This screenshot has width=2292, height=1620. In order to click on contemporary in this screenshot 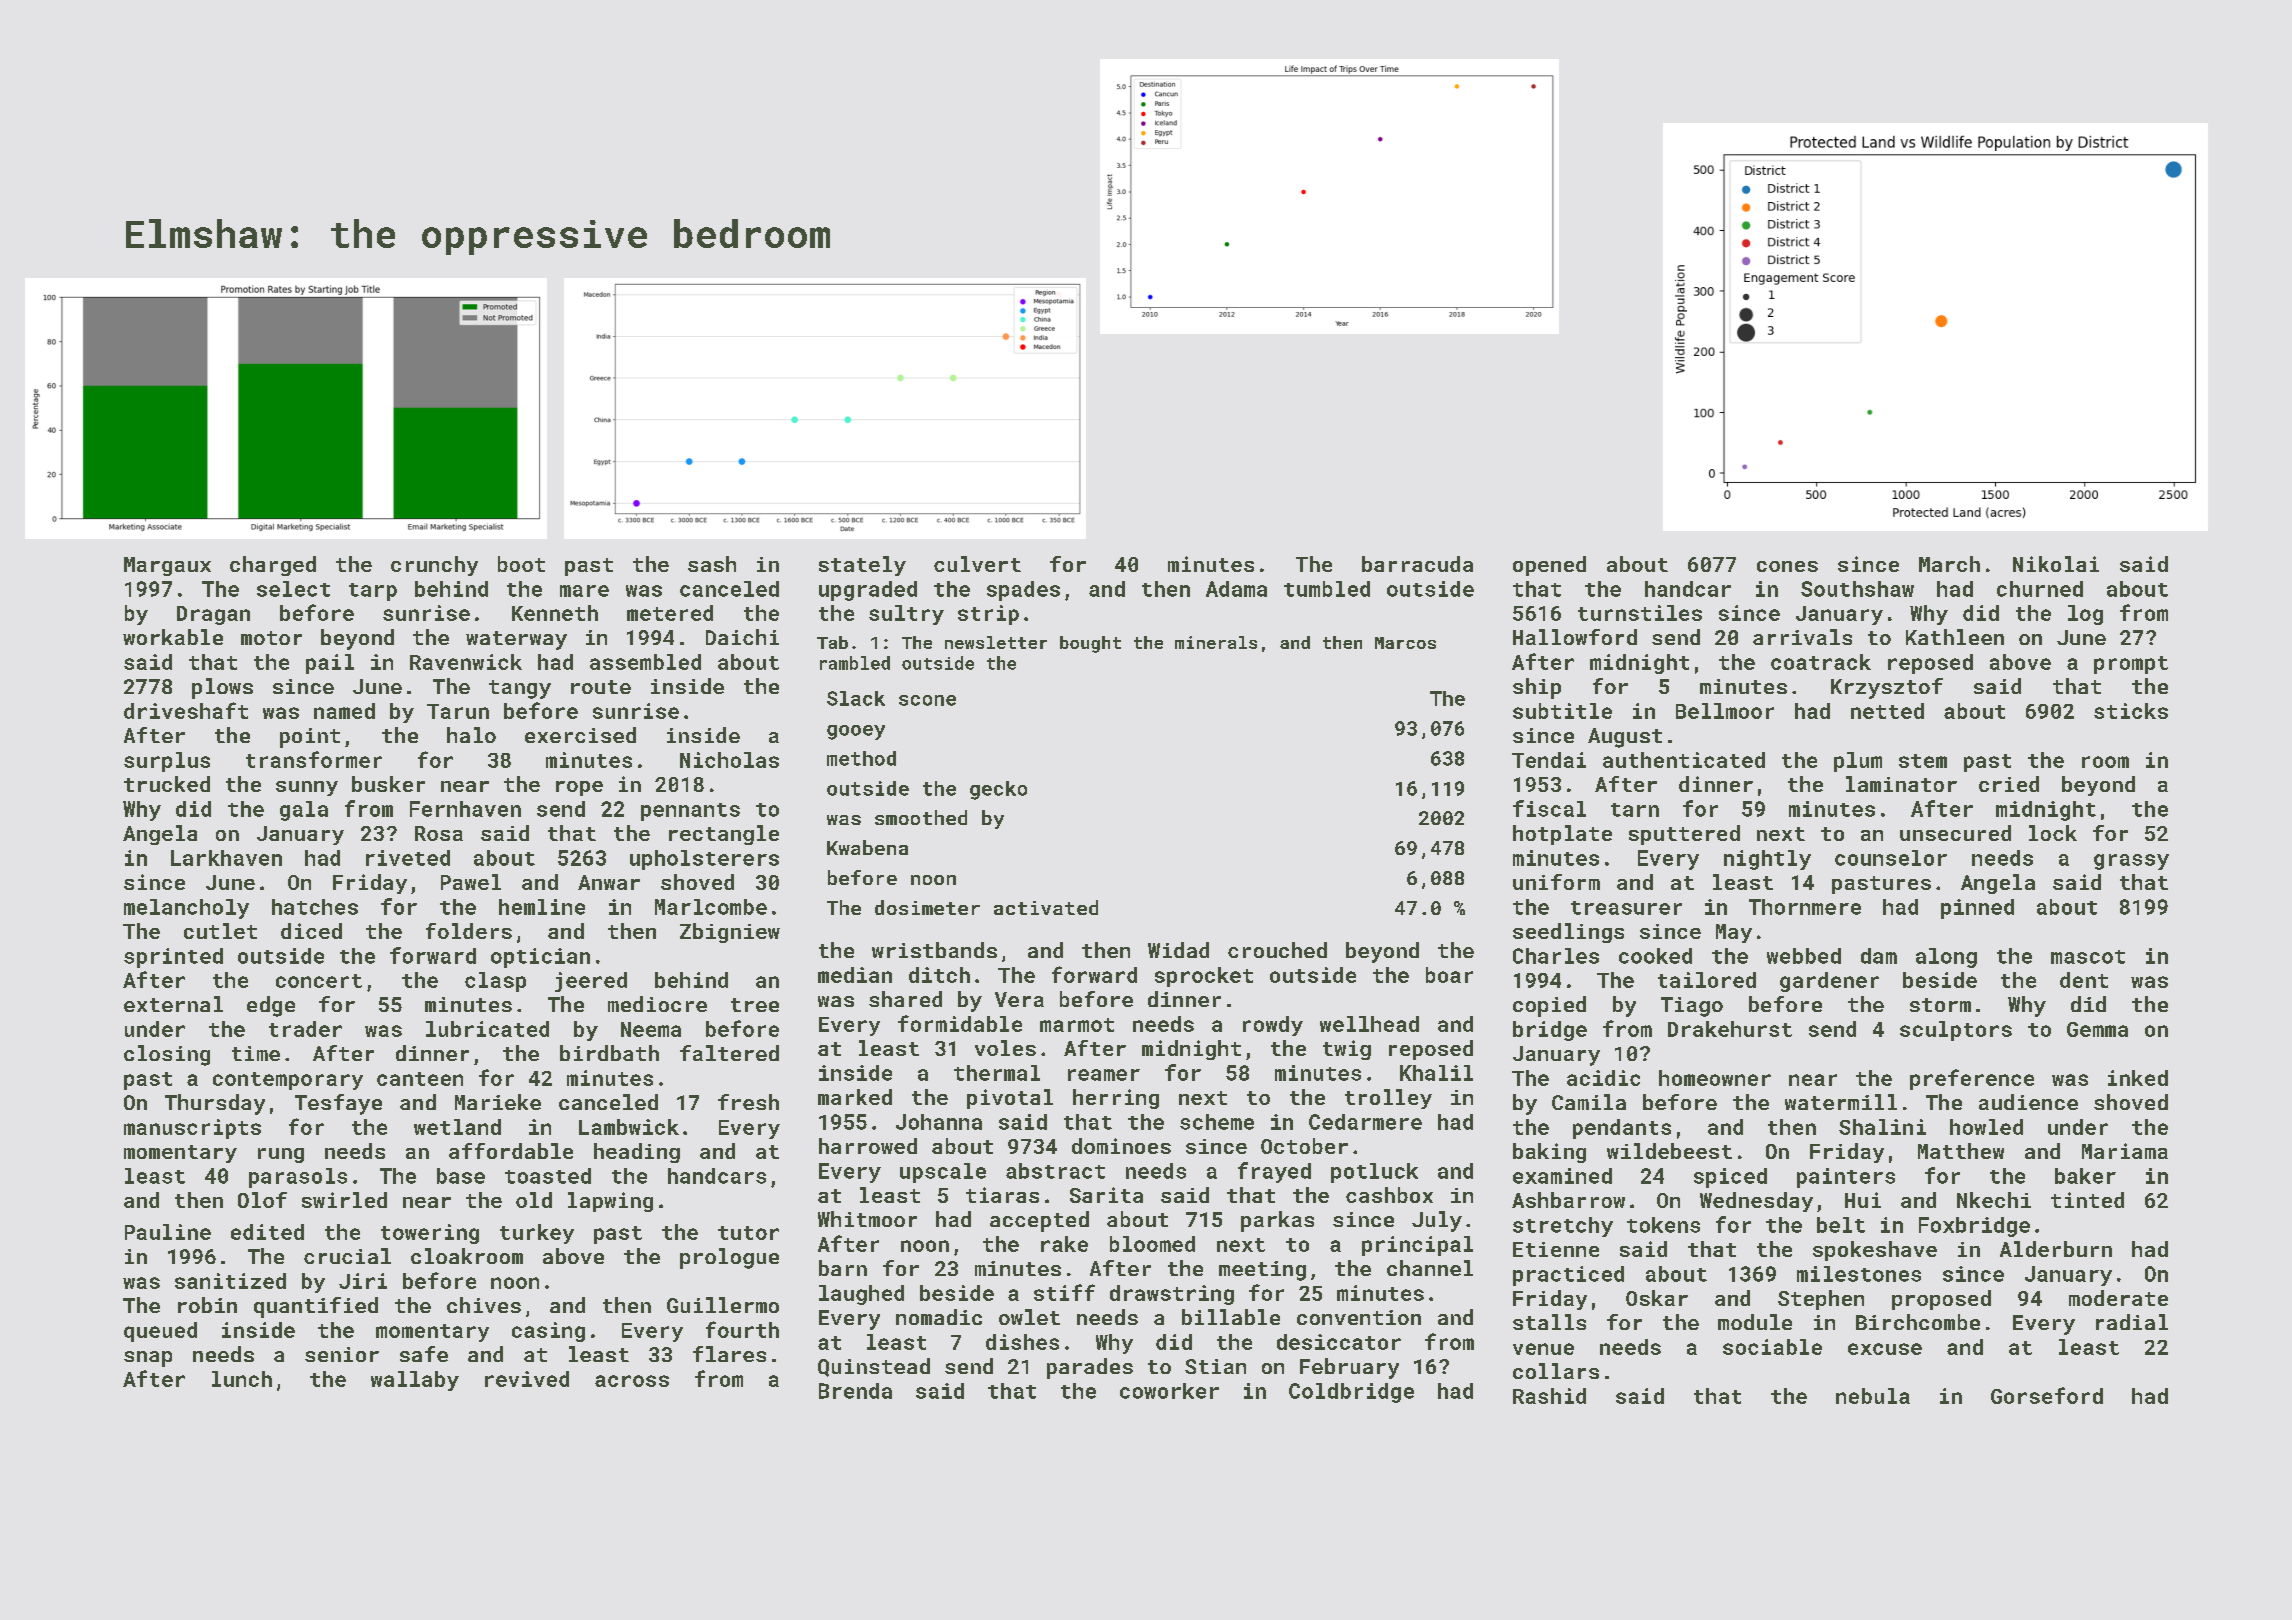, I will do `click(288, 1081)`.
